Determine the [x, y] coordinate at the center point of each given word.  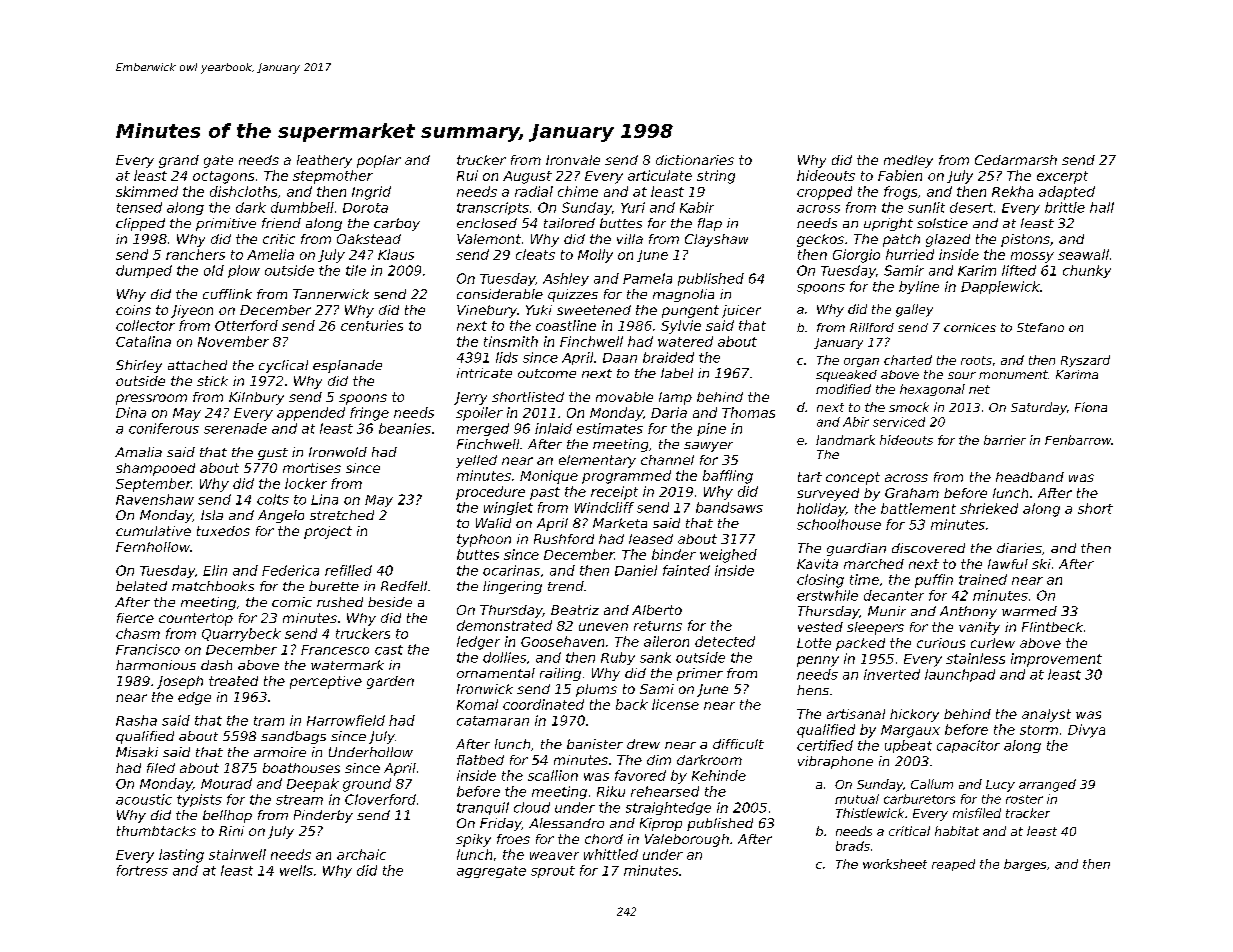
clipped [140, 224]
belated [141, 586]
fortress [142, 870]
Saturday [1039, 408]
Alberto [657, 610]
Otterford [246, 325]
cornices [970, 327]
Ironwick [485, 689]
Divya [1086, 731]
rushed [340, 602]
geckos [820, 240]
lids [507, 357]
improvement [1056, 660]
